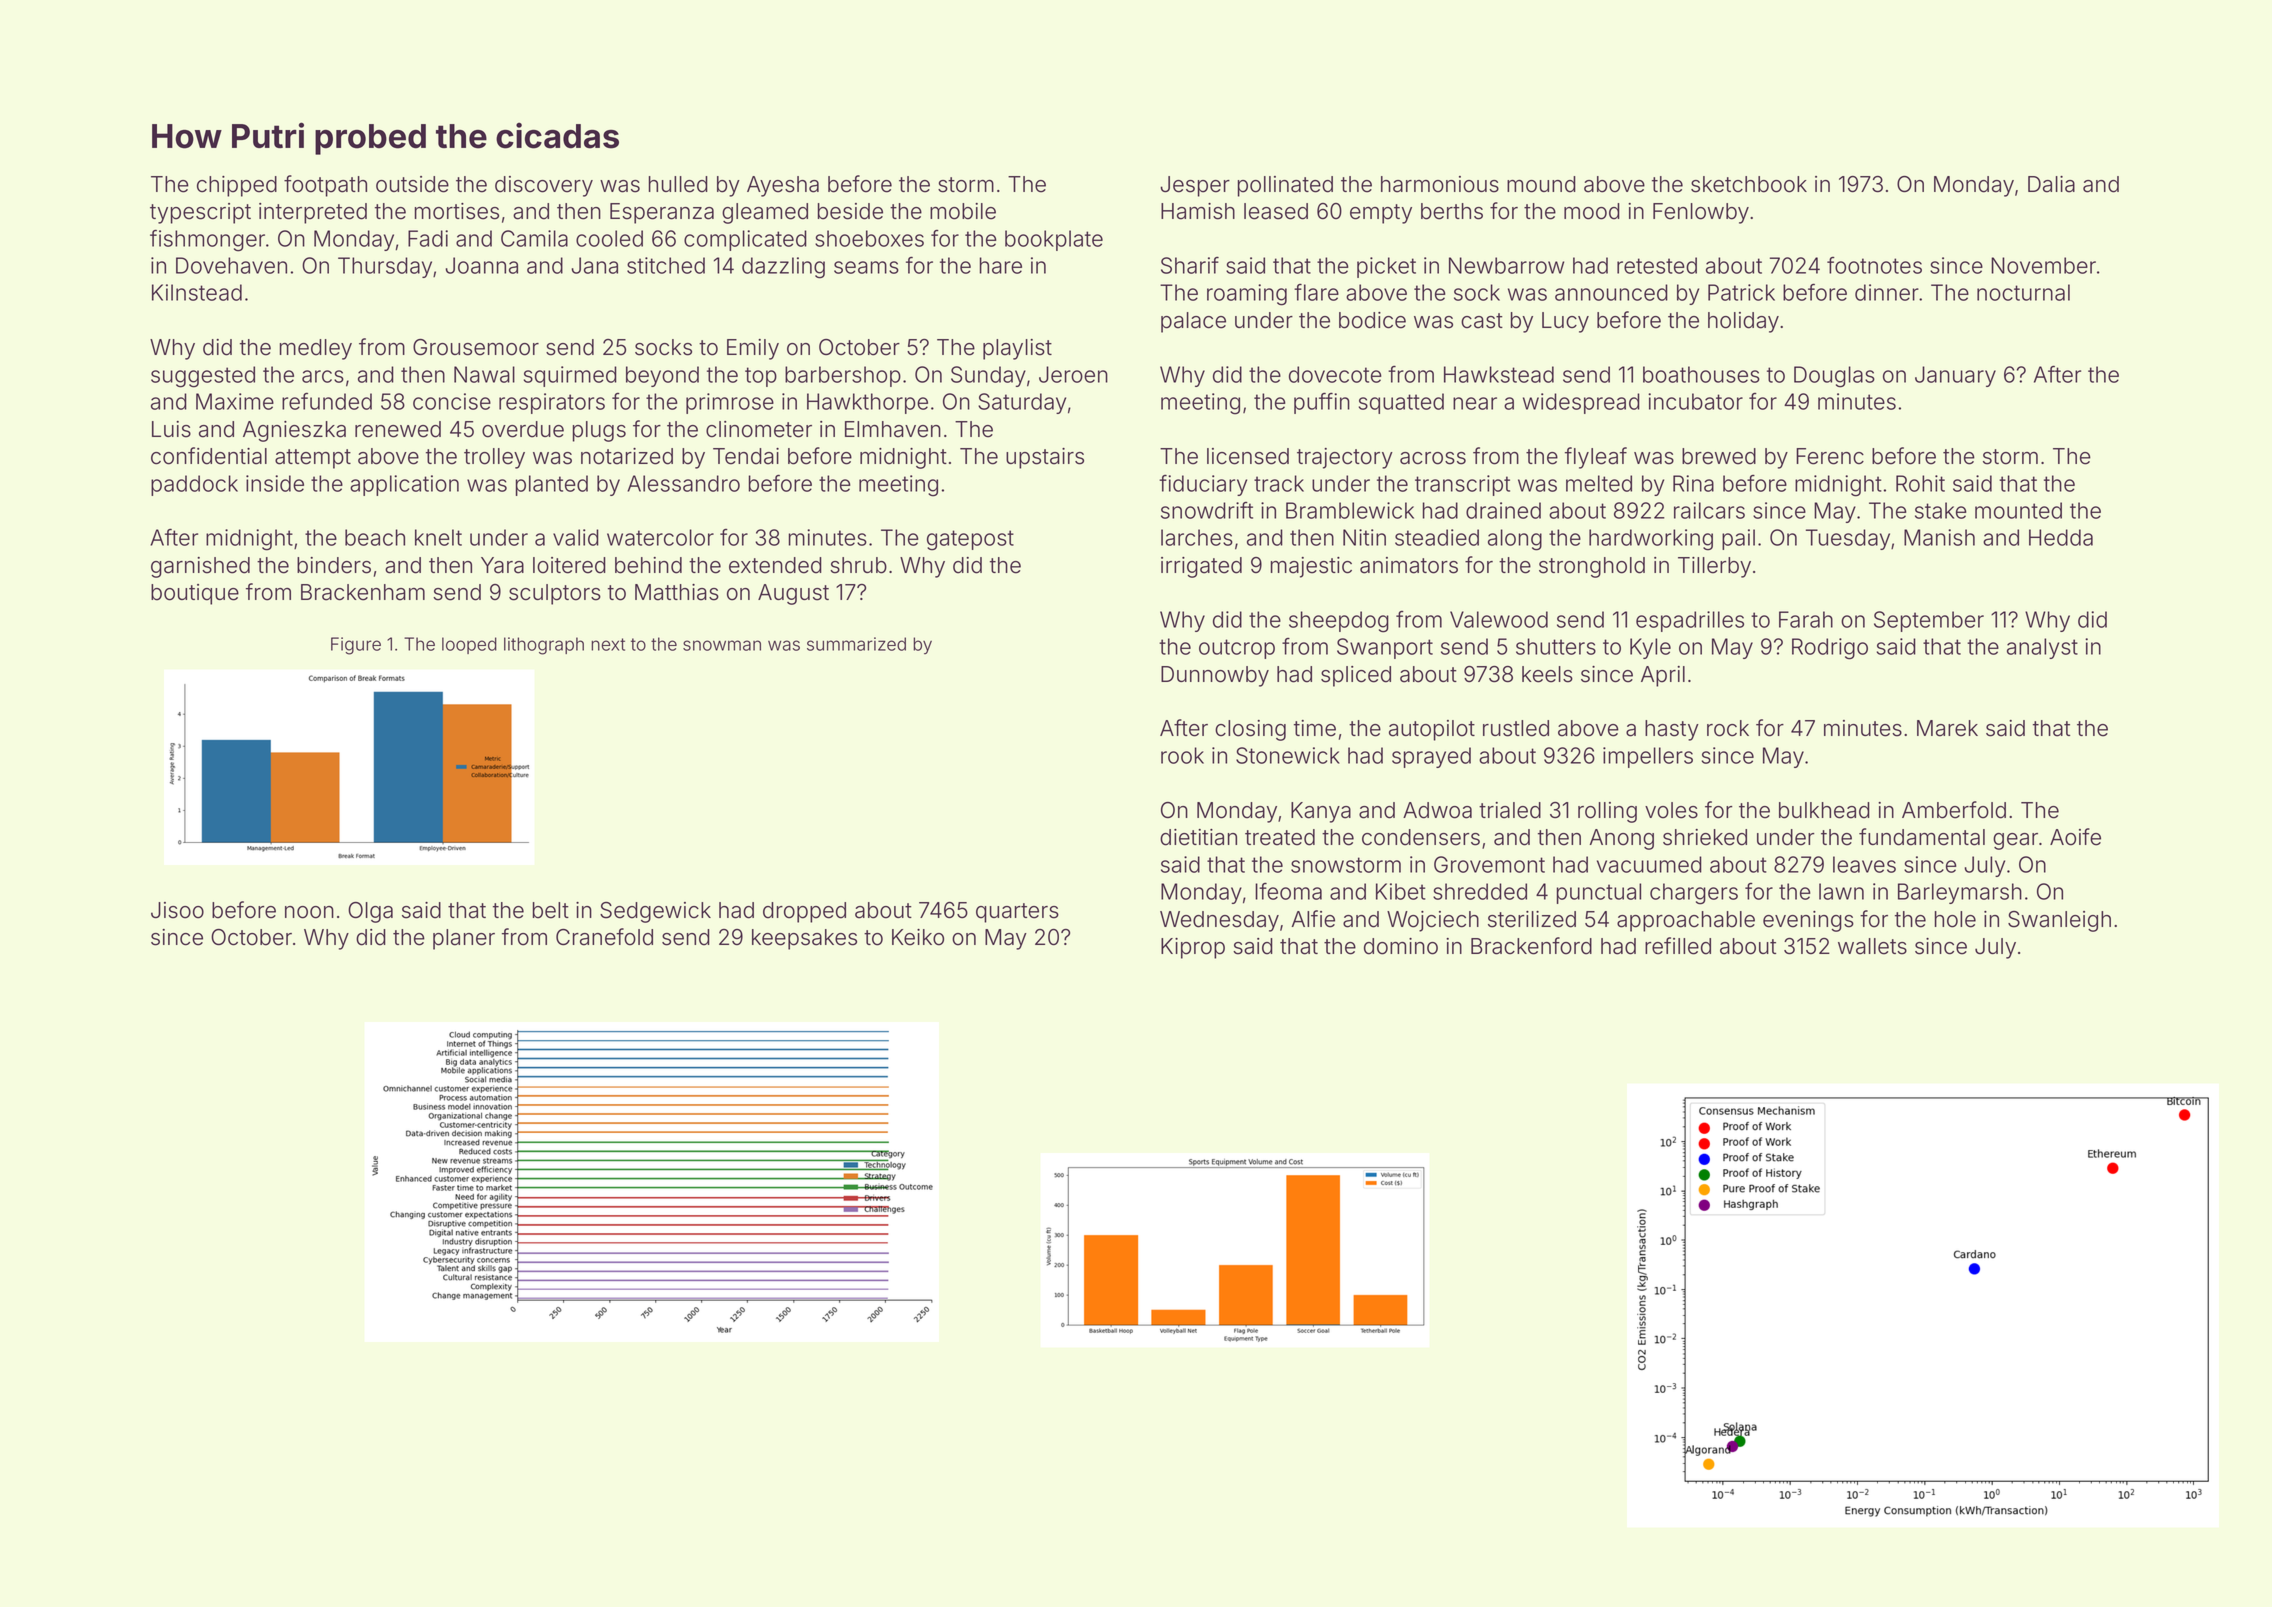 The image size is (2272, 1607). I want to click on hare, so click(1001, 265).
